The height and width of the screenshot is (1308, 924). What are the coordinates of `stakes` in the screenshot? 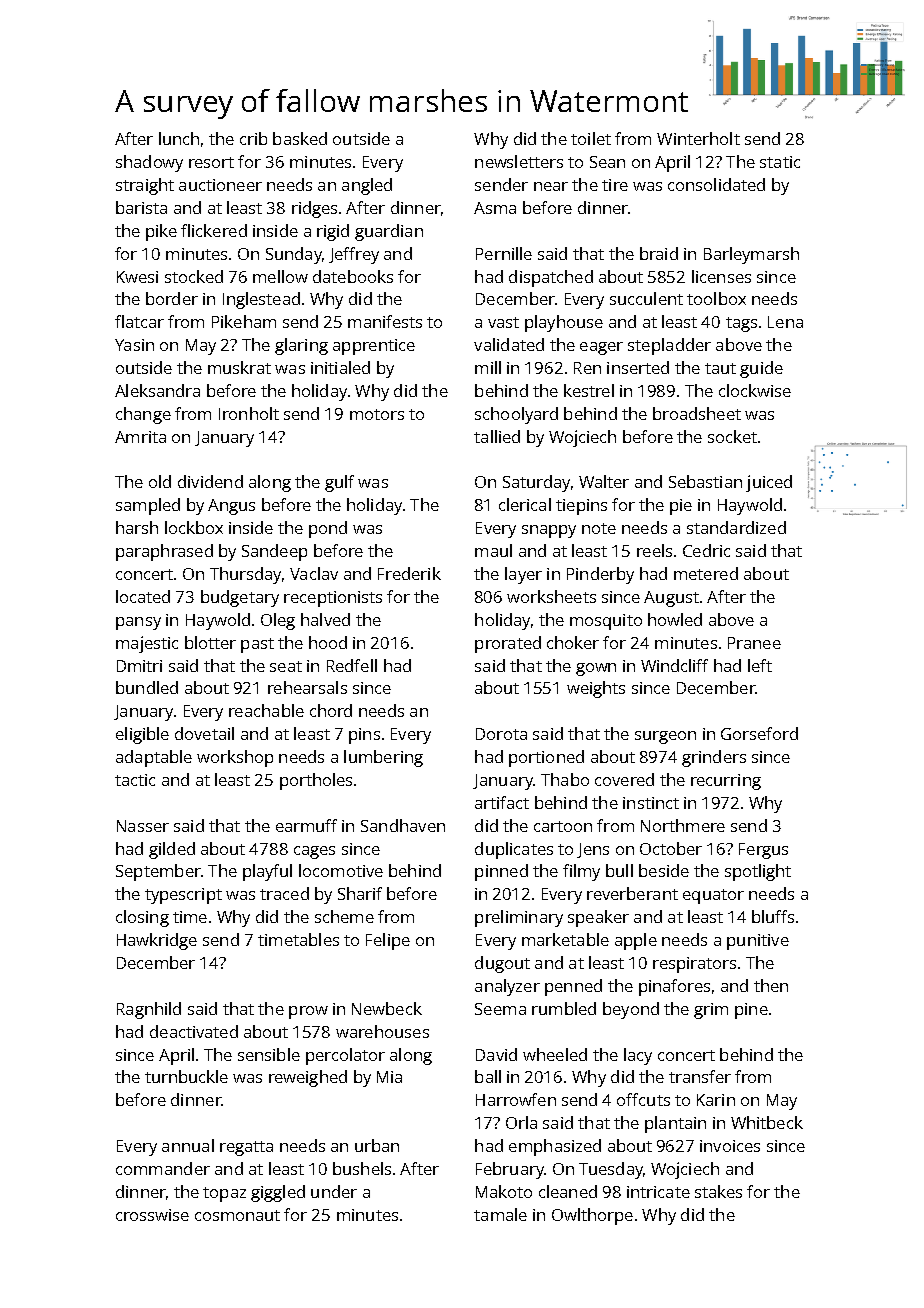 It's located at (718, 1191).
